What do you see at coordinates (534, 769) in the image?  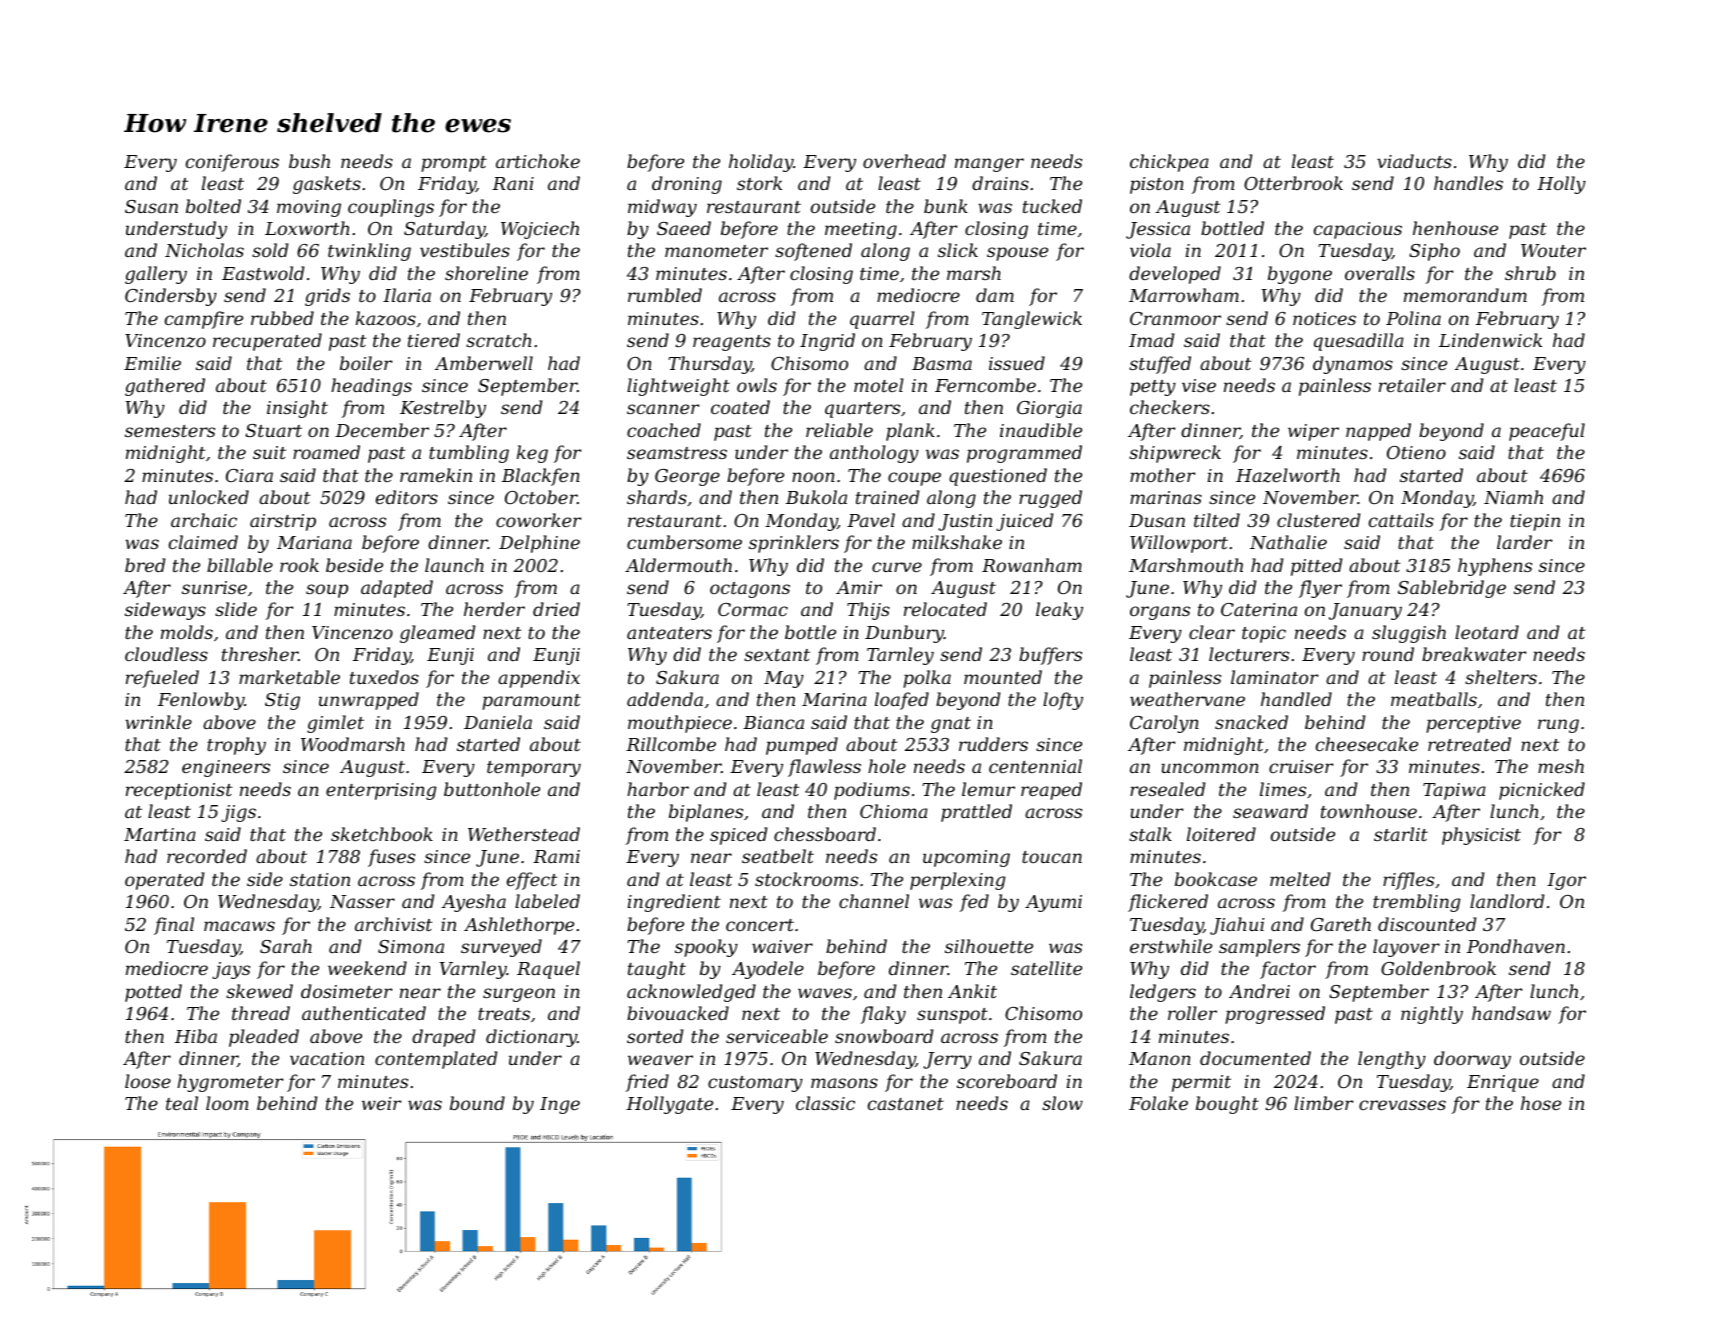 I see `temporary` at bounding box center [534, 769].
